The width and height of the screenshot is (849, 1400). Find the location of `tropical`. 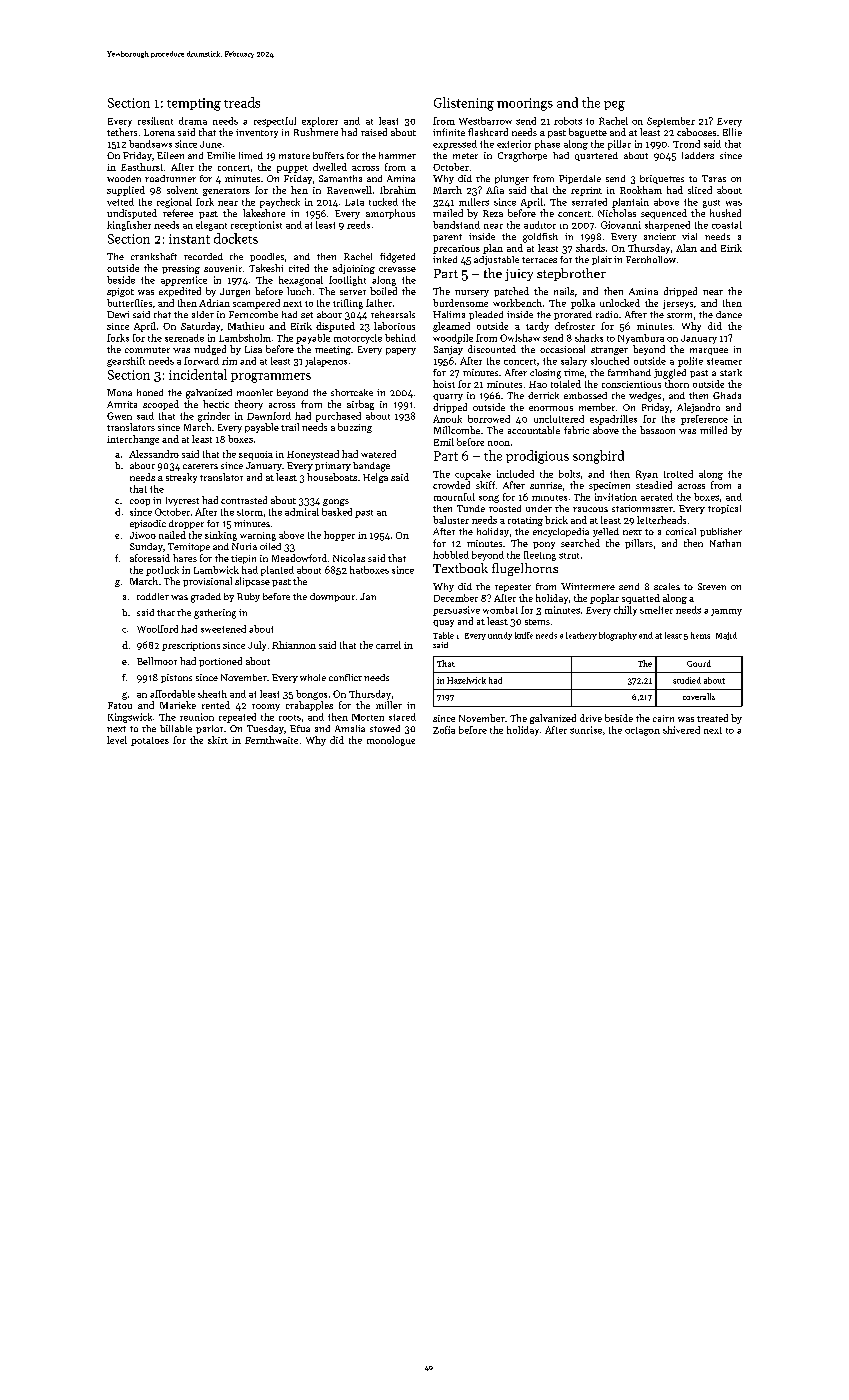

tropical is located at coordinates (724, 509).
